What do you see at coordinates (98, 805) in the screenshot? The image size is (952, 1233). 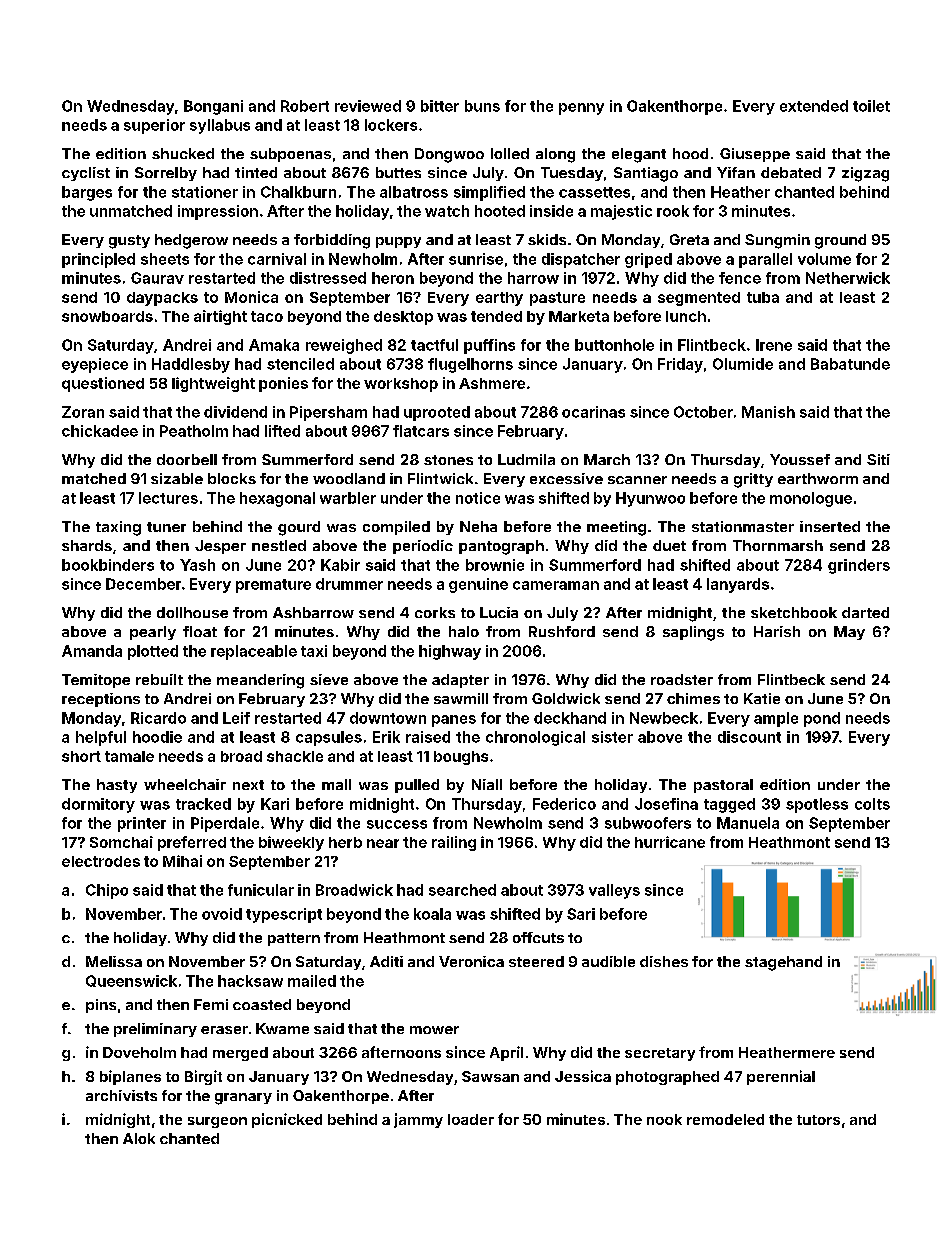 I see `dormitory` at bounding box center [98, 805].
